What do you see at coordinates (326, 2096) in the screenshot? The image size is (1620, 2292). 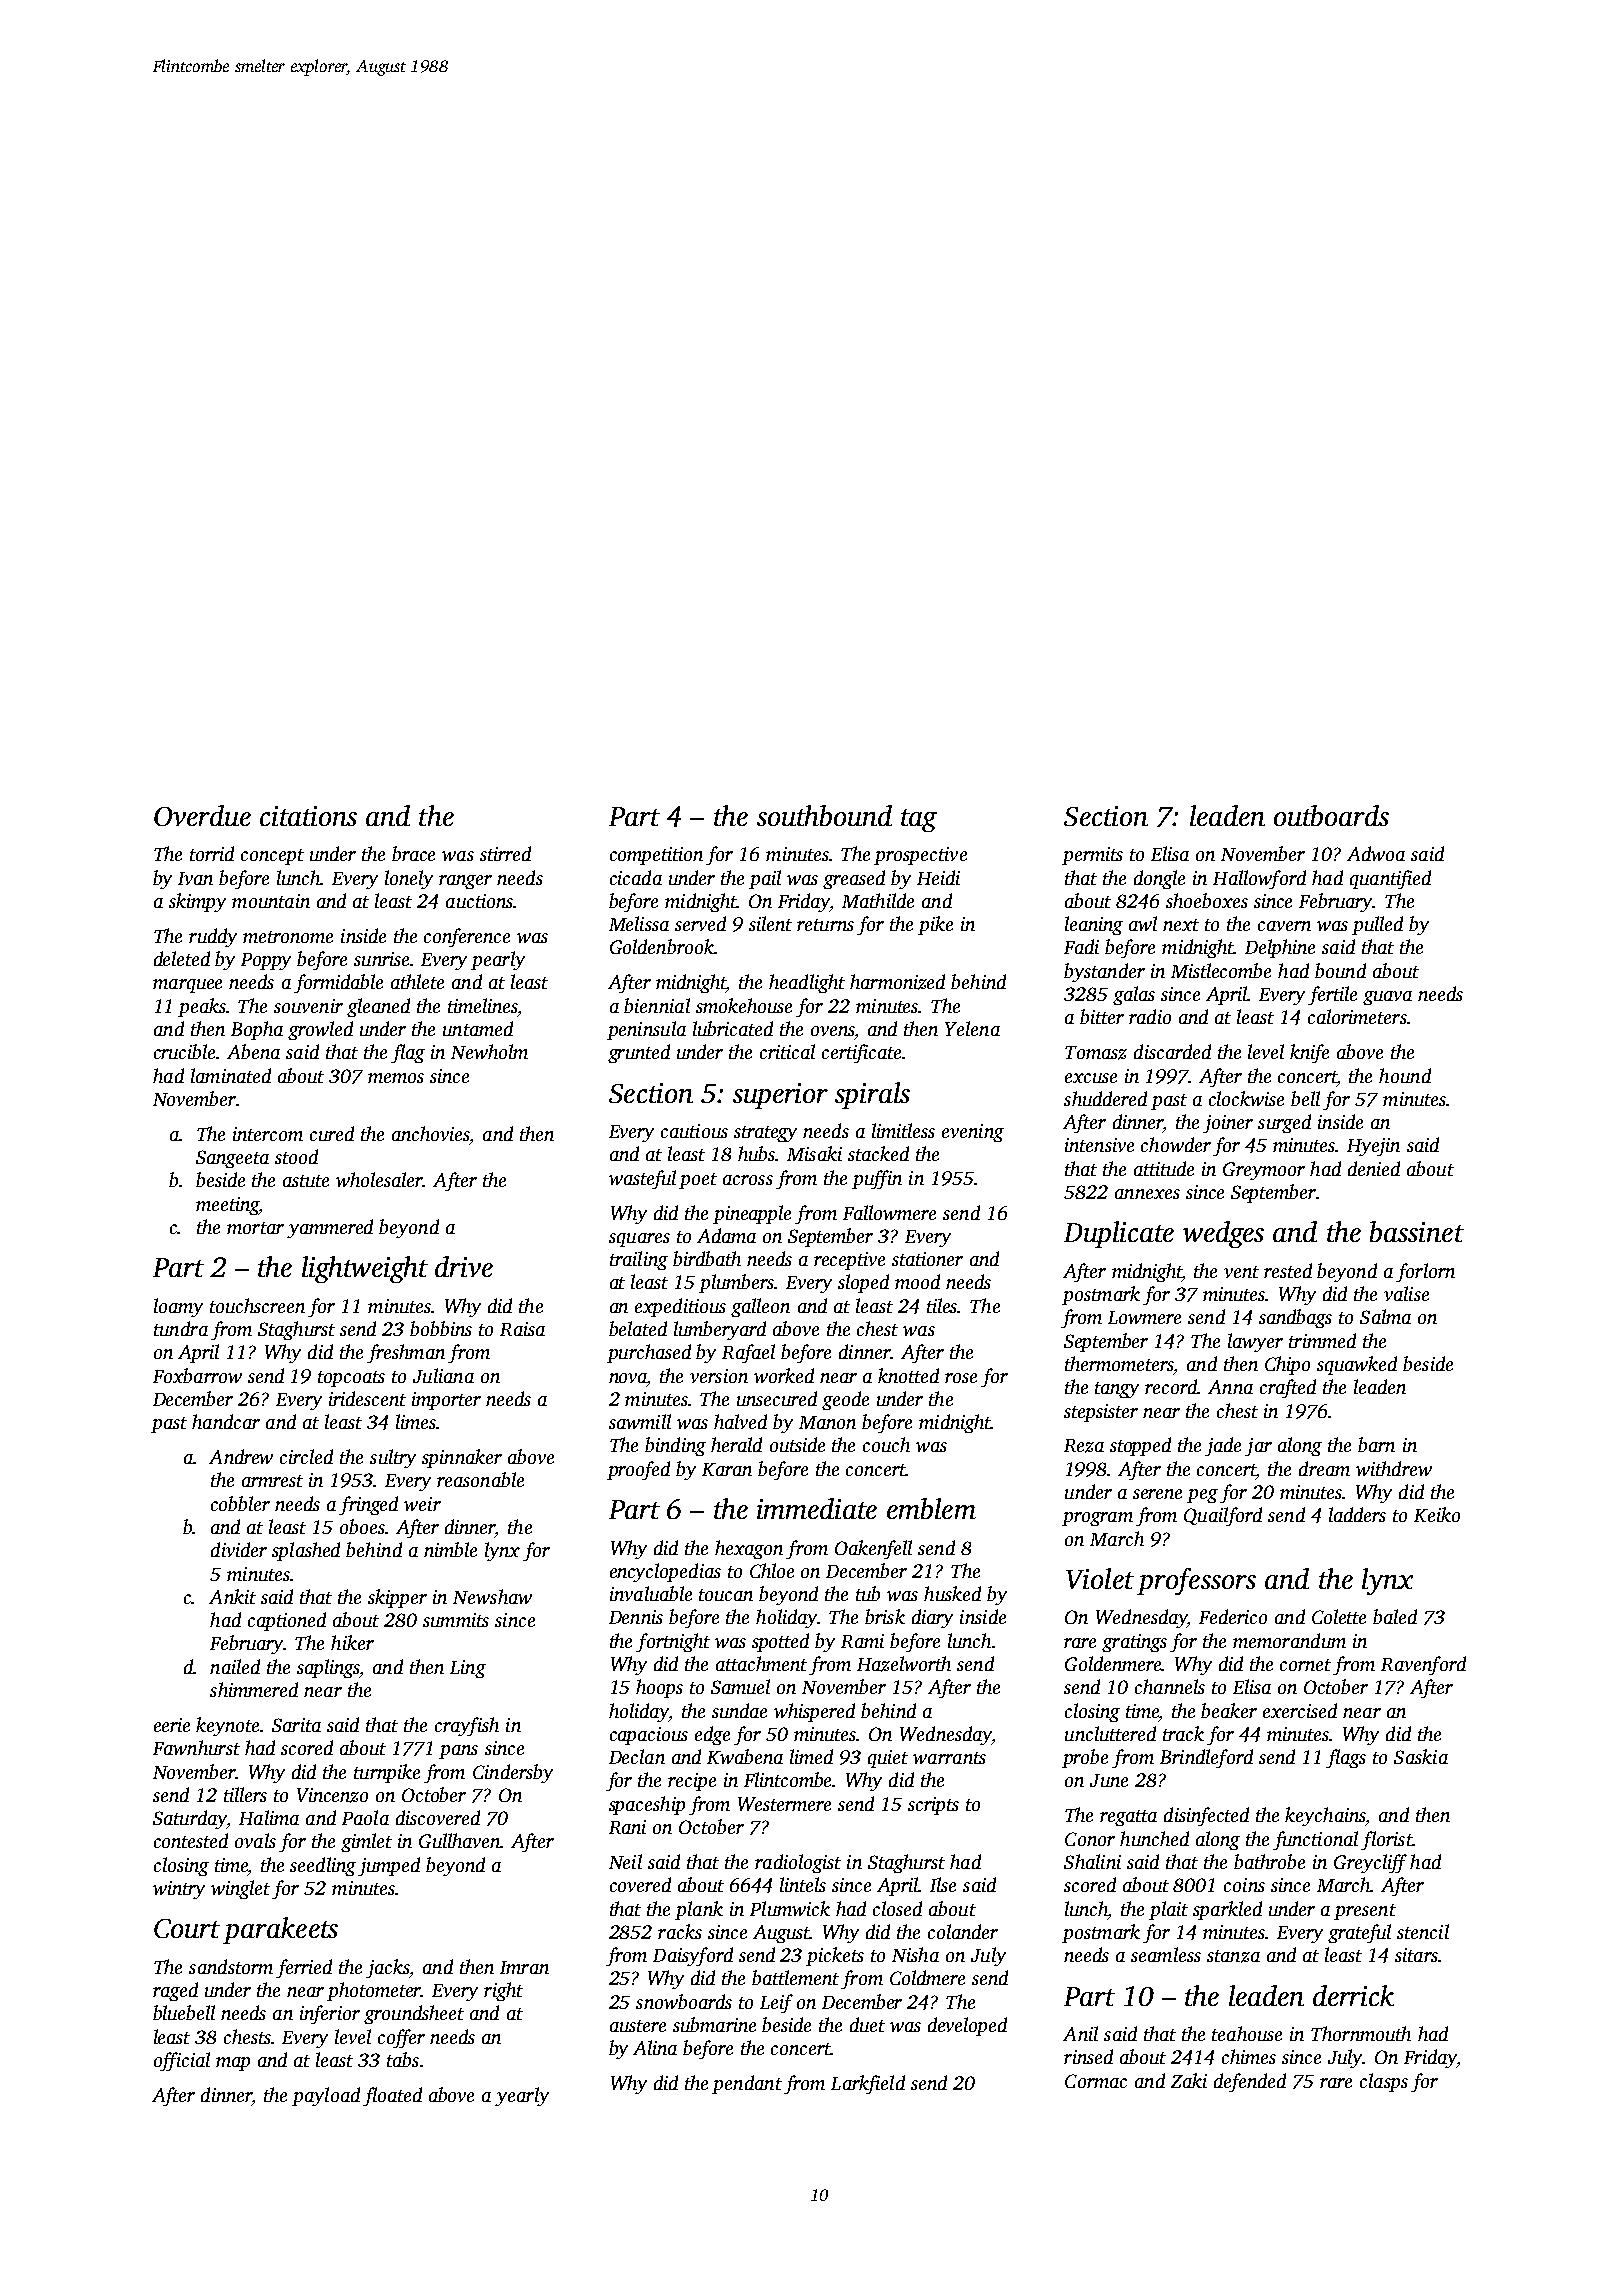 I see `payload` at bounding box center [326, 2096].
